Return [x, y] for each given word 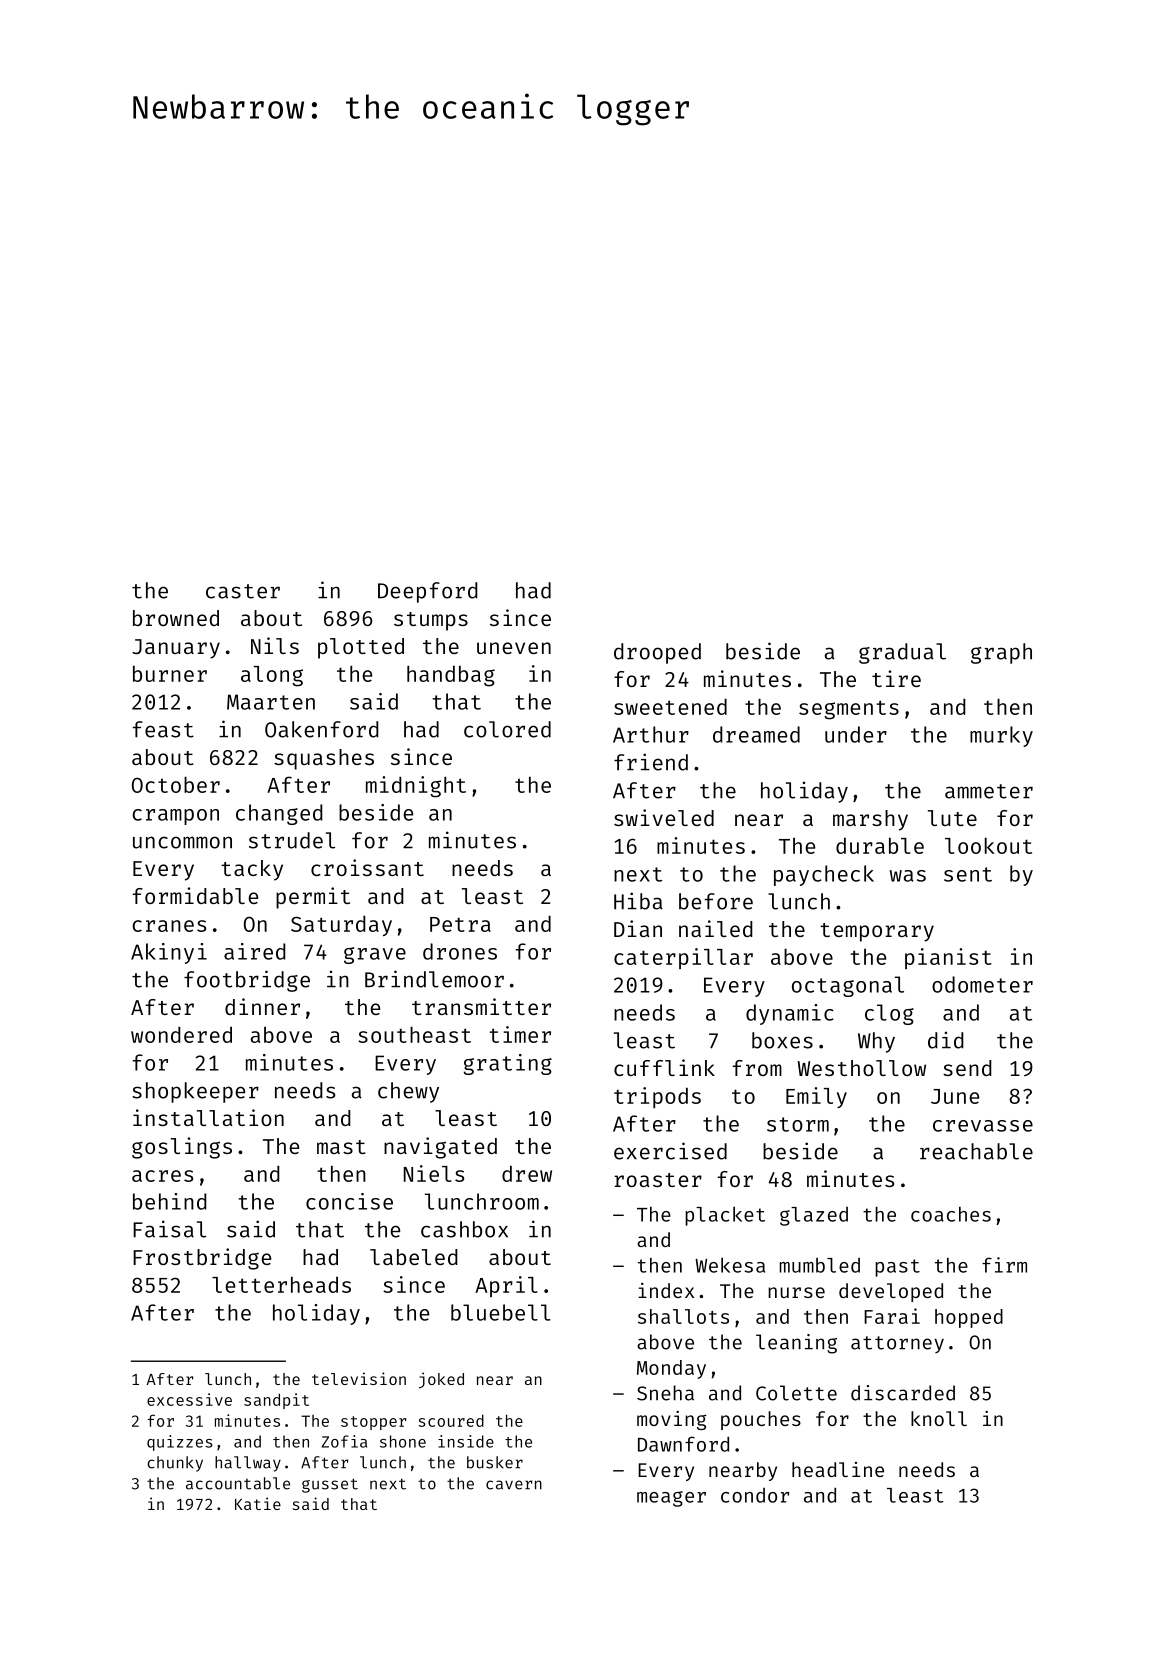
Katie [258, 1503]
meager [671, 1499]
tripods [657, 1097]
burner [170, 674]
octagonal [848, 986]
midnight [416, 787]
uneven [514, 648]
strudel [292, 840]
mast [341, 1147]
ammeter [989, 791]
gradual [902, 653]
